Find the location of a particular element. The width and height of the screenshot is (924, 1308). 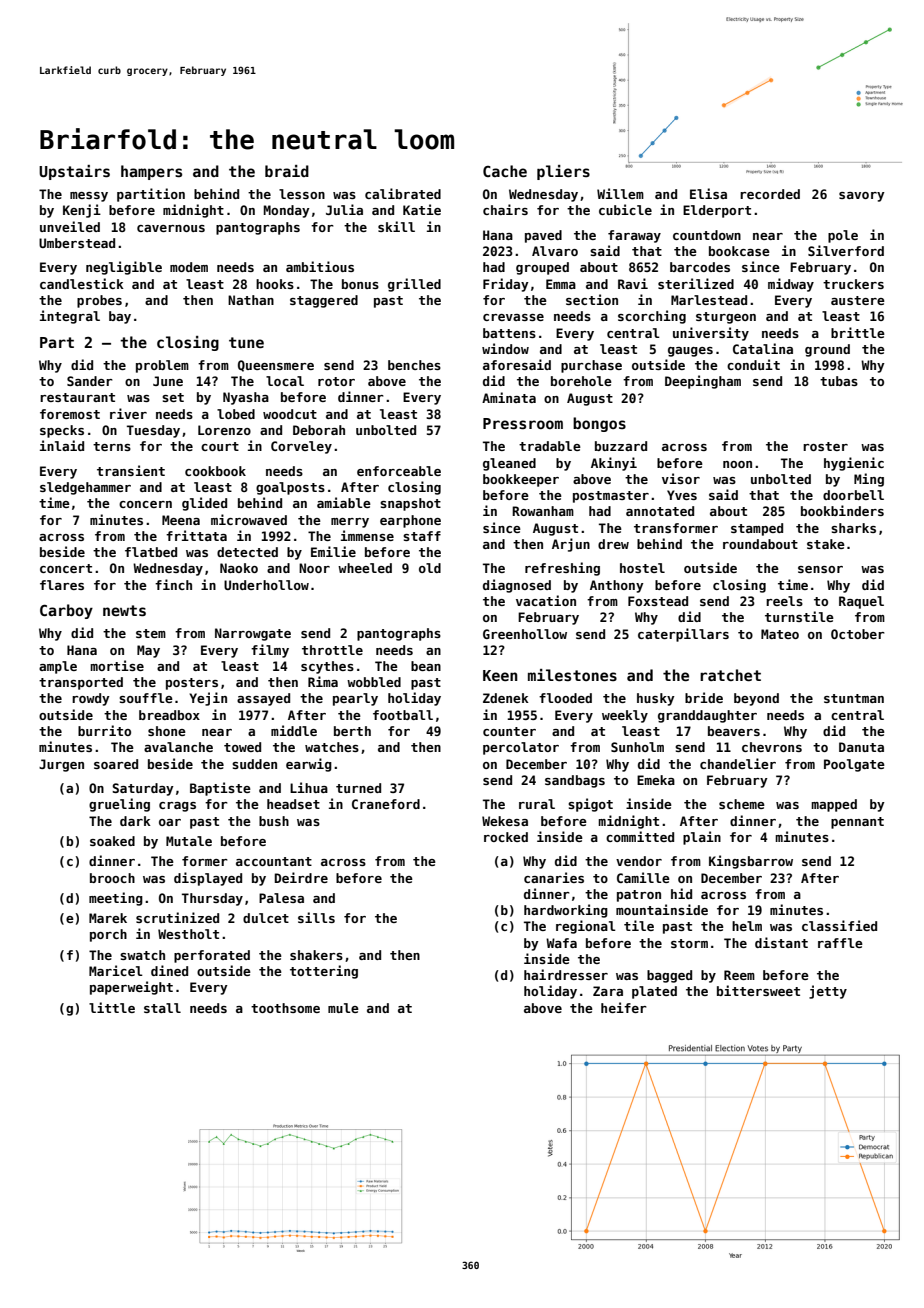

scrutinized is located at coordinates (177, 917).
